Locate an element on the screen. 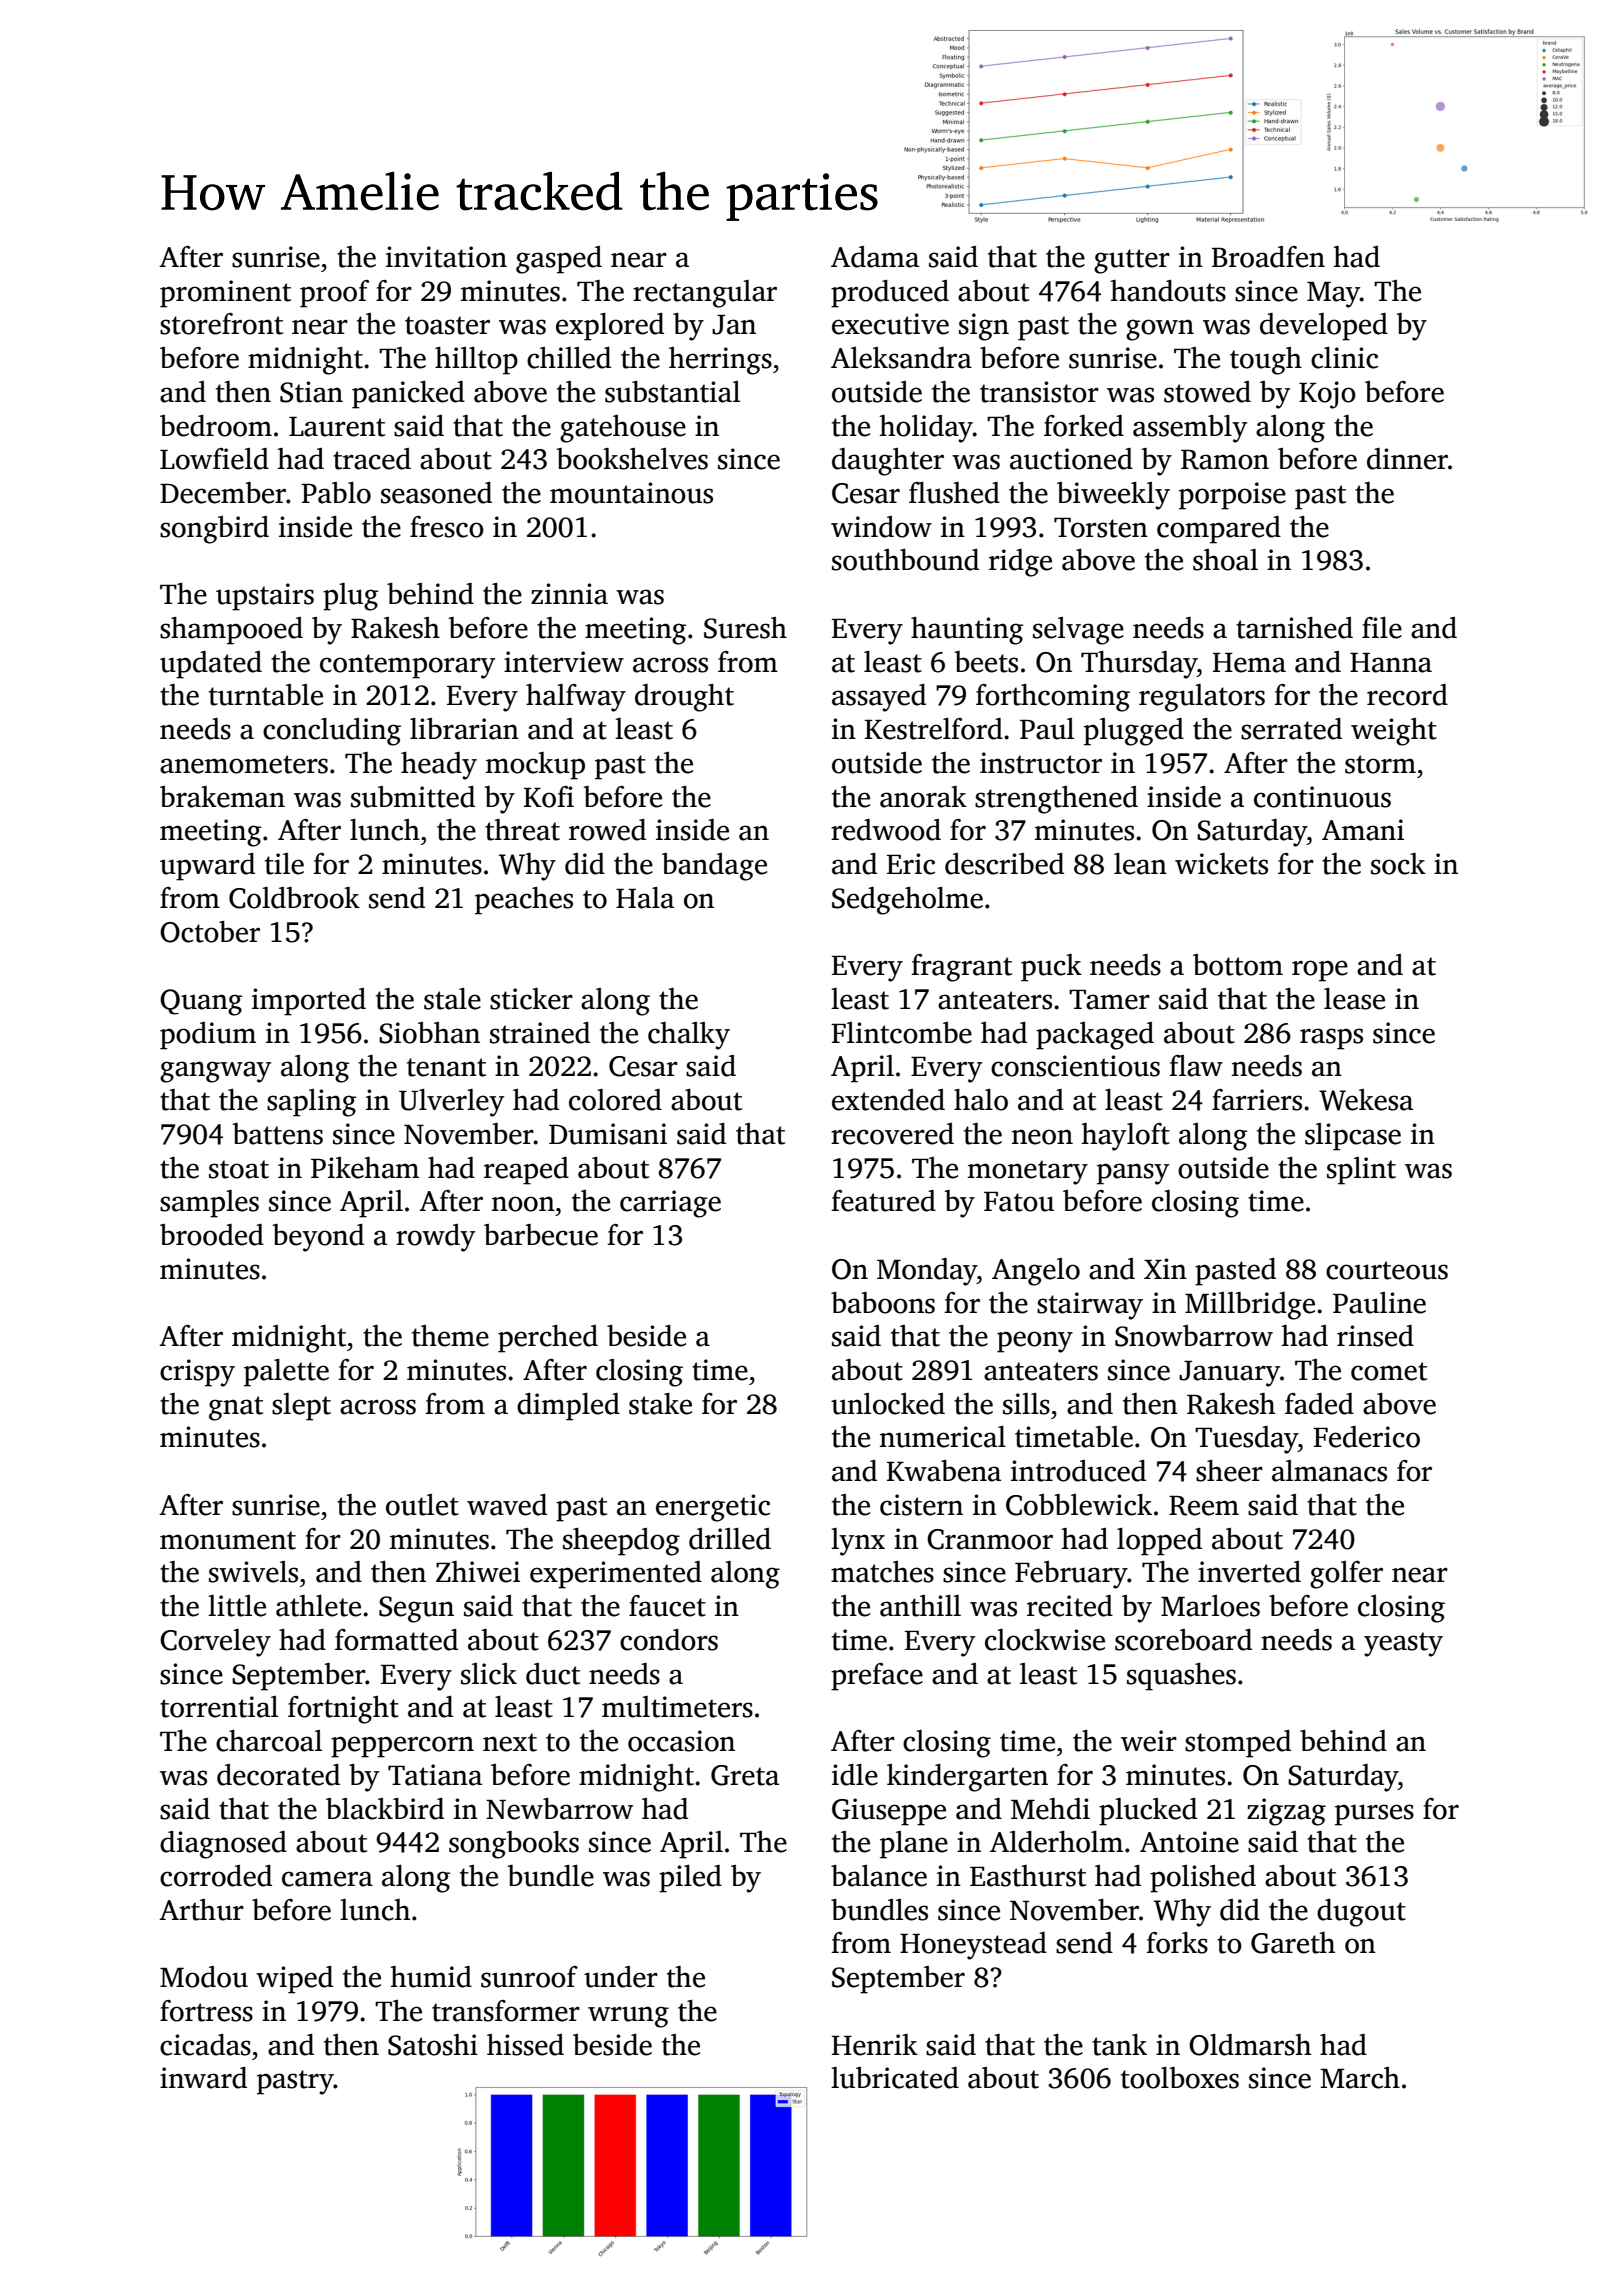 The width and height of the screenshot is (1620, 2292). lubricated is located at coordinates (895, 2078).
